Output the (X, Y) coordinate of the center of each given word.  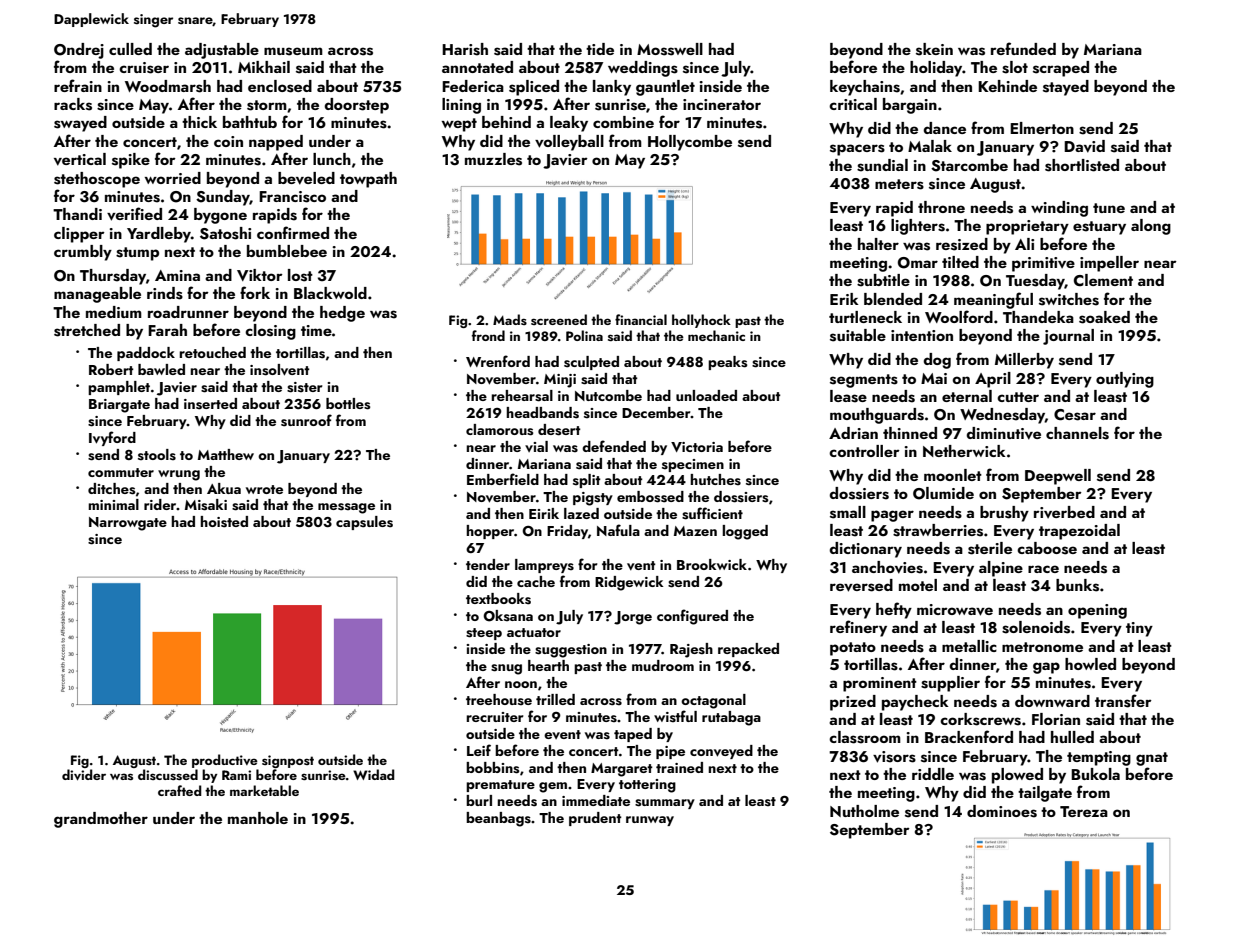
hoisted (224, 522)
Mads (510, 319)
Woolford (959, 316)
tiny (1139, 629)
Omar (918, 263)
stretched (87, 330)
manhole (258, 818)
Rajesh (691, 650)
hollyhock (701, 321)
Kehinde (1007, 86)
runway (650, 821)
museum (293, 51)
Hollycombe (690, 143)
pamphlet (119, 388)
